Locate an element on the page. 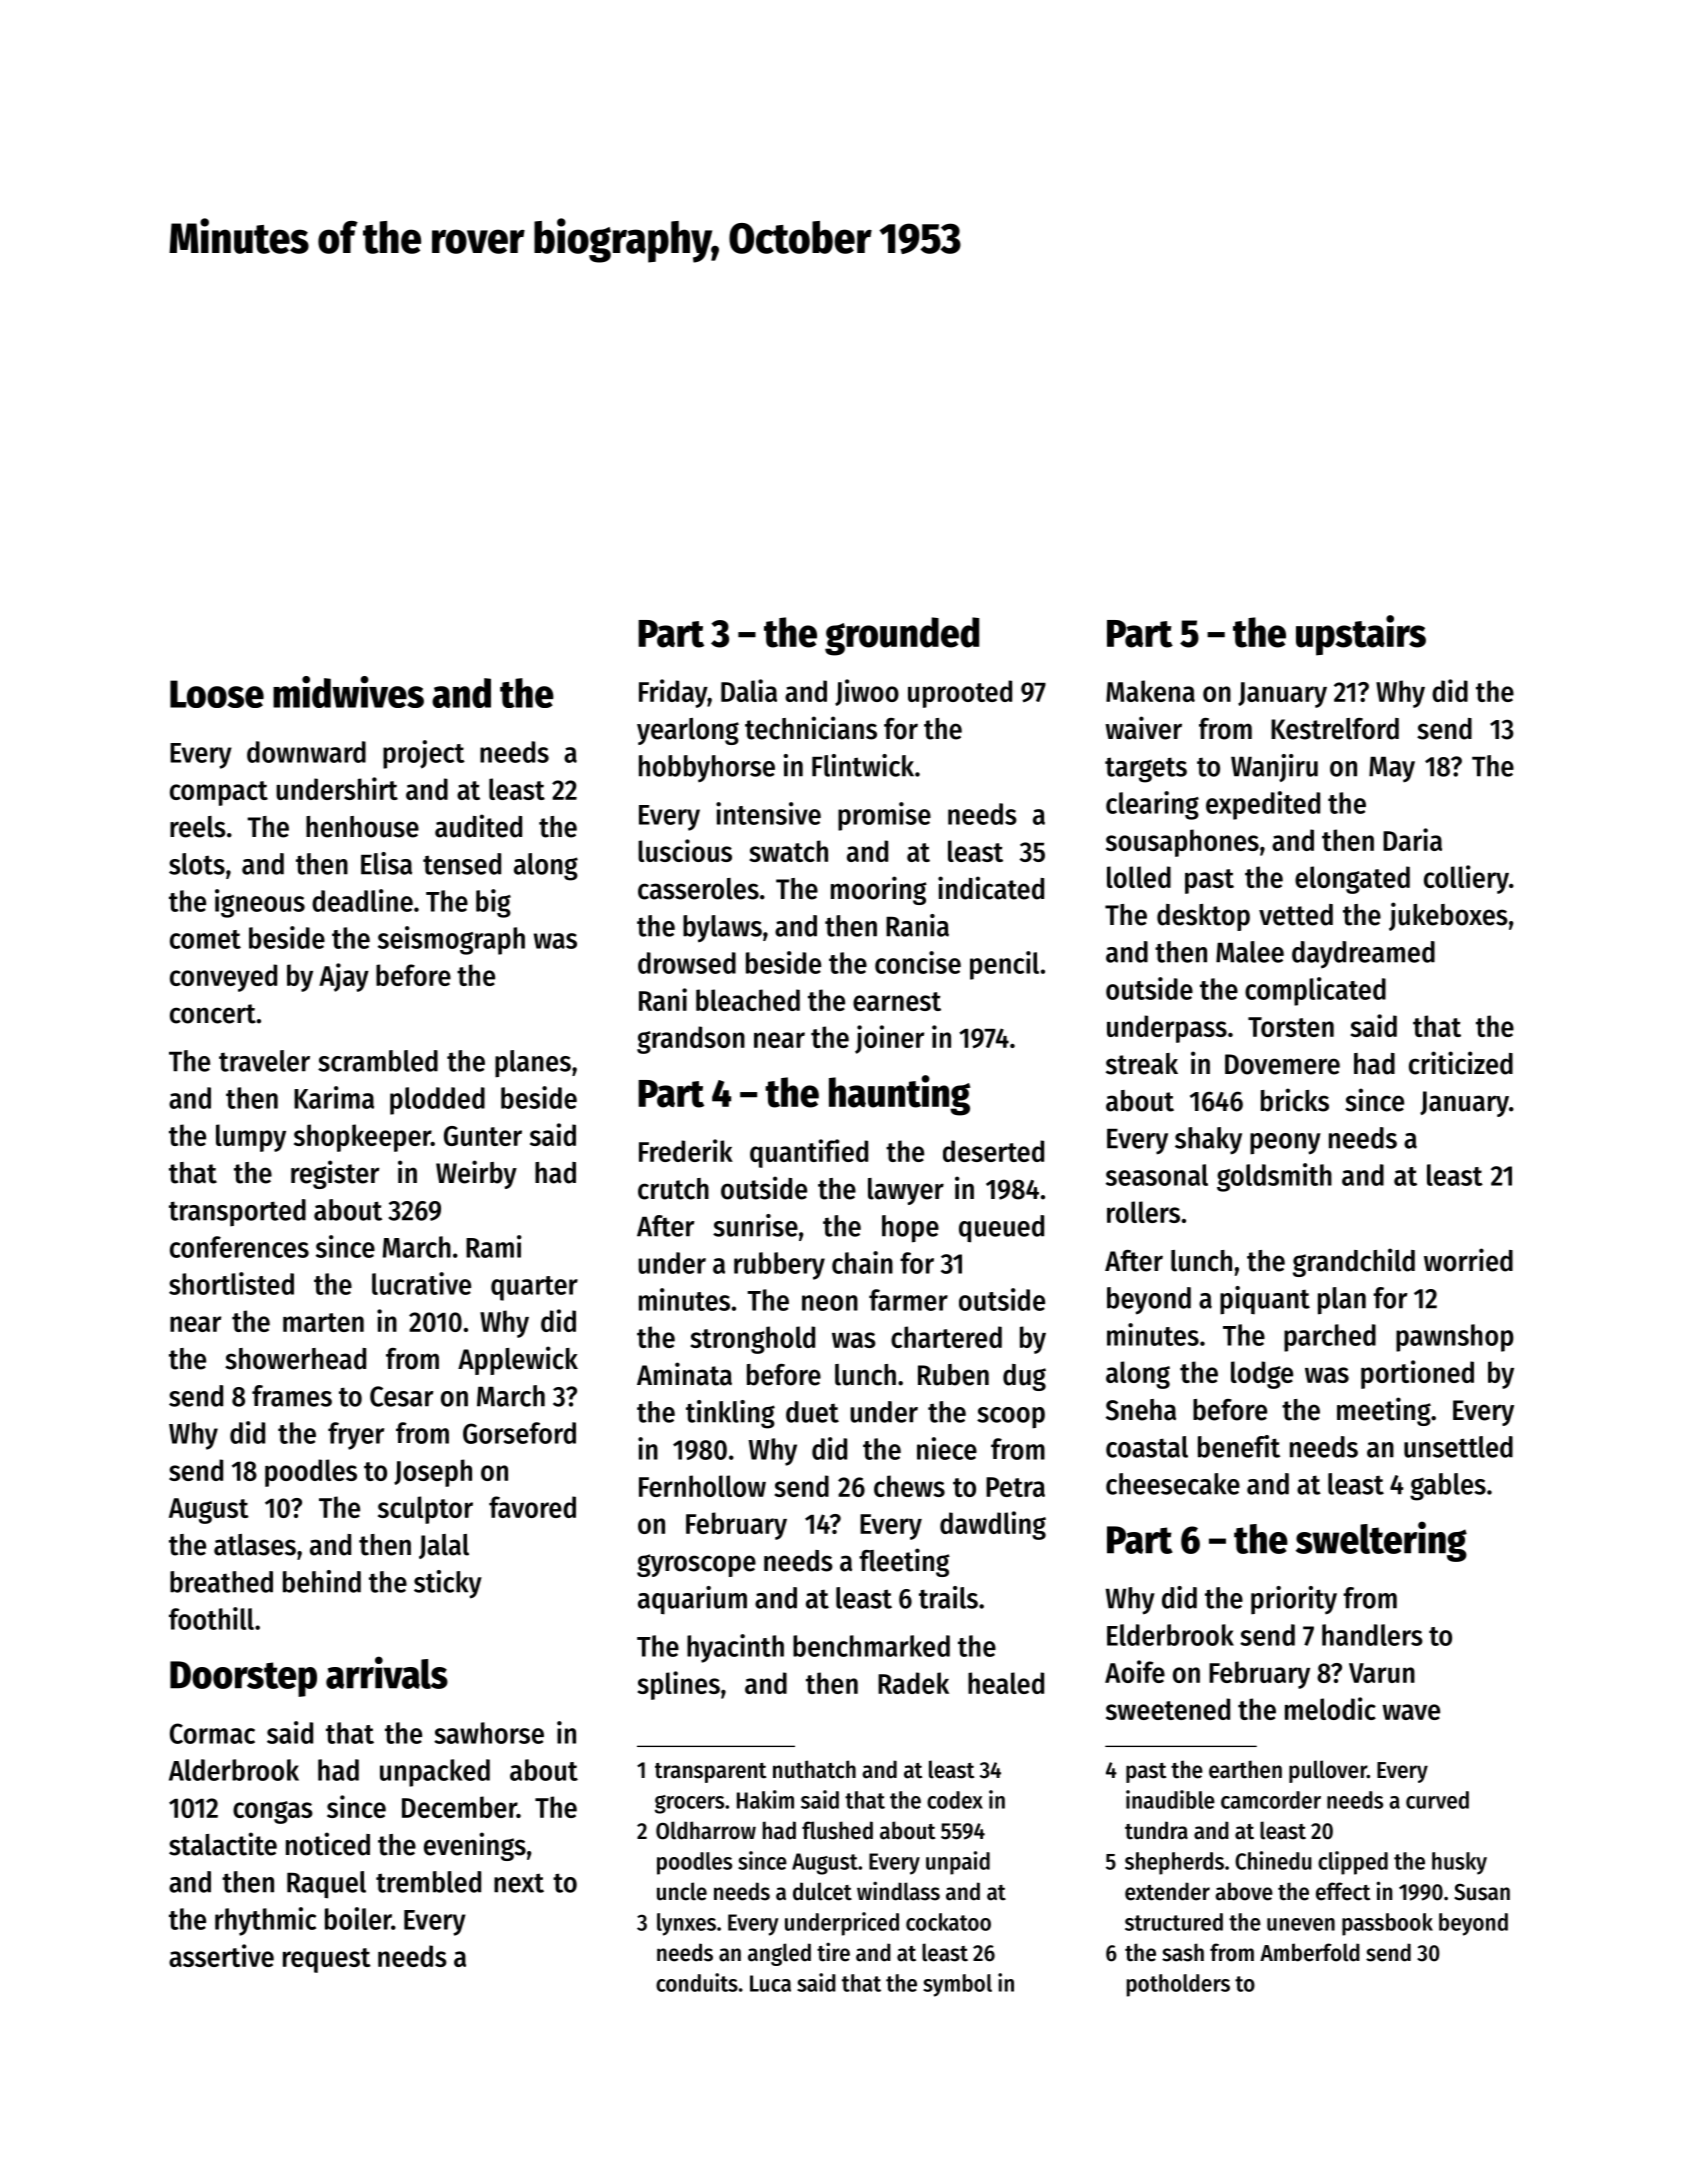 This page has height=2178, width=1683. grounded is located at coordinates (902, 636).
